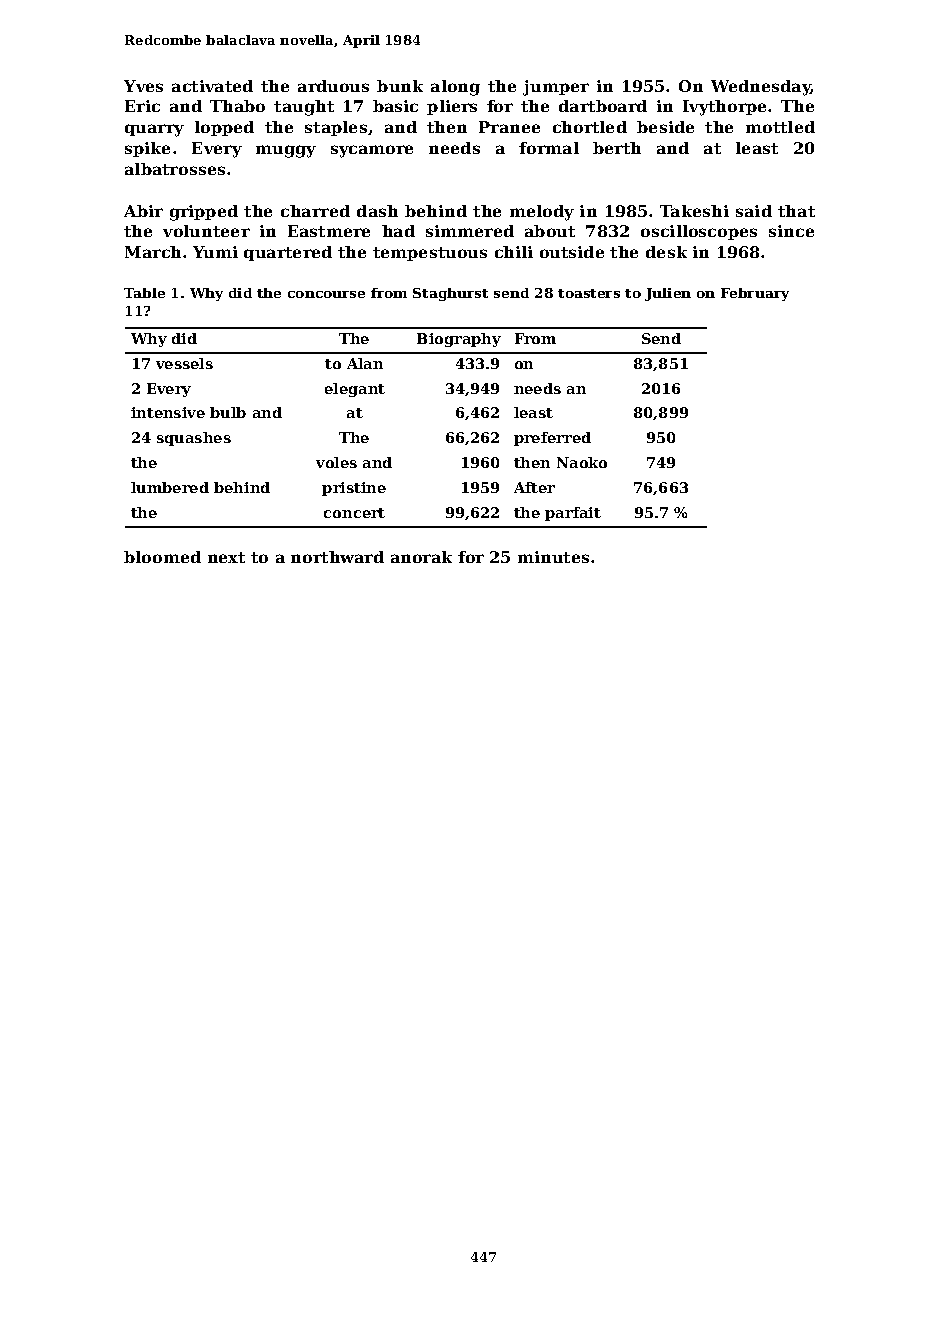 The height and width of the document is (1335, 940). What do you see at coordinates (215, 252) in the document?
I see `Yumi` at bounding box center [215, 252].
